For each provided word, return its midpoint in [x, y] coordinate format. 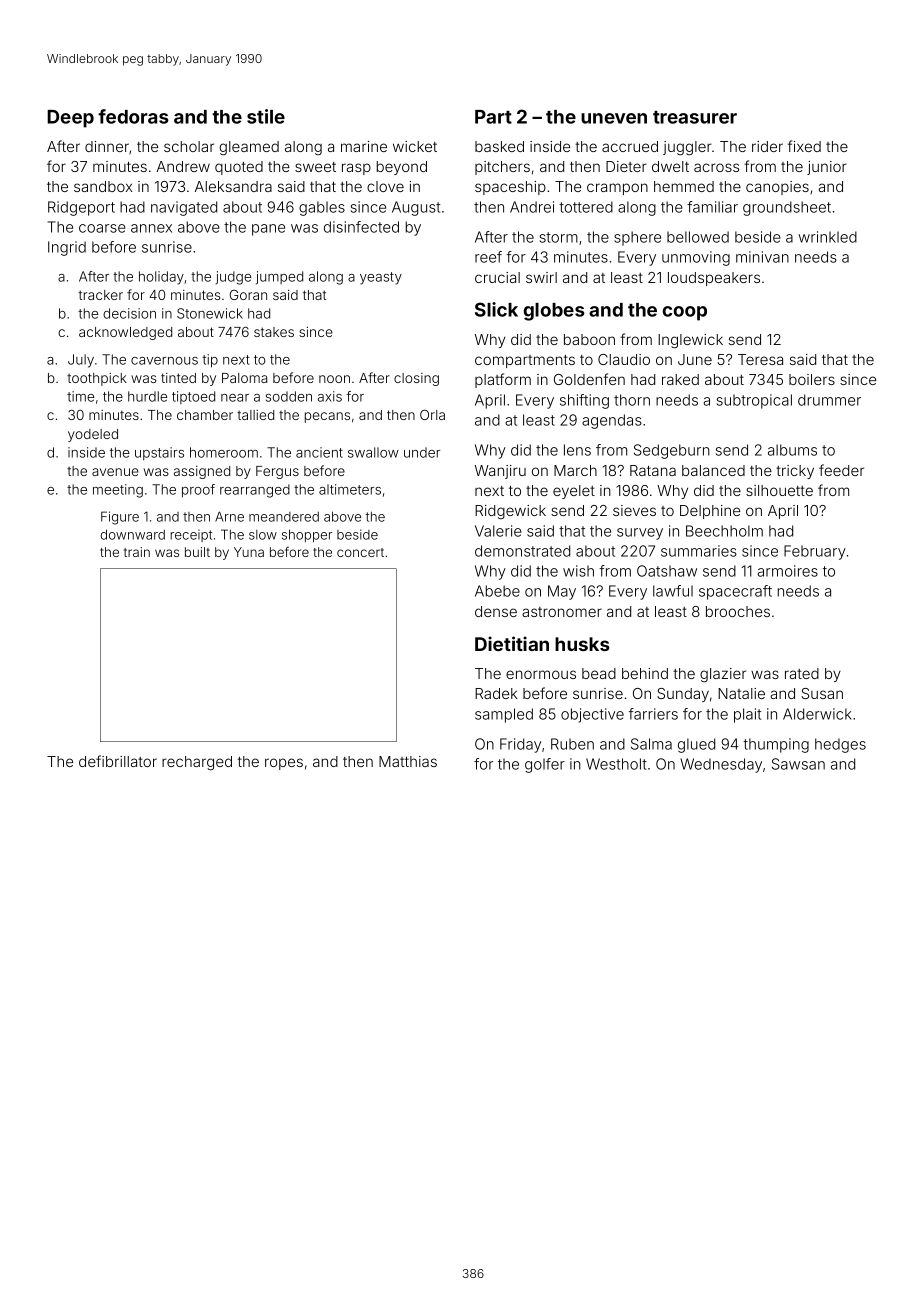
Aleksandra [233, 186]
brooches [738, 611]
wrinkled [827, 237]
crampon [617, 189]
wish [578, 571]
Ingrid [67, 248]
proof [198, 491]
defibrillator [118, 761]
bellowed [698, 237]
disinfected [361, 227]
